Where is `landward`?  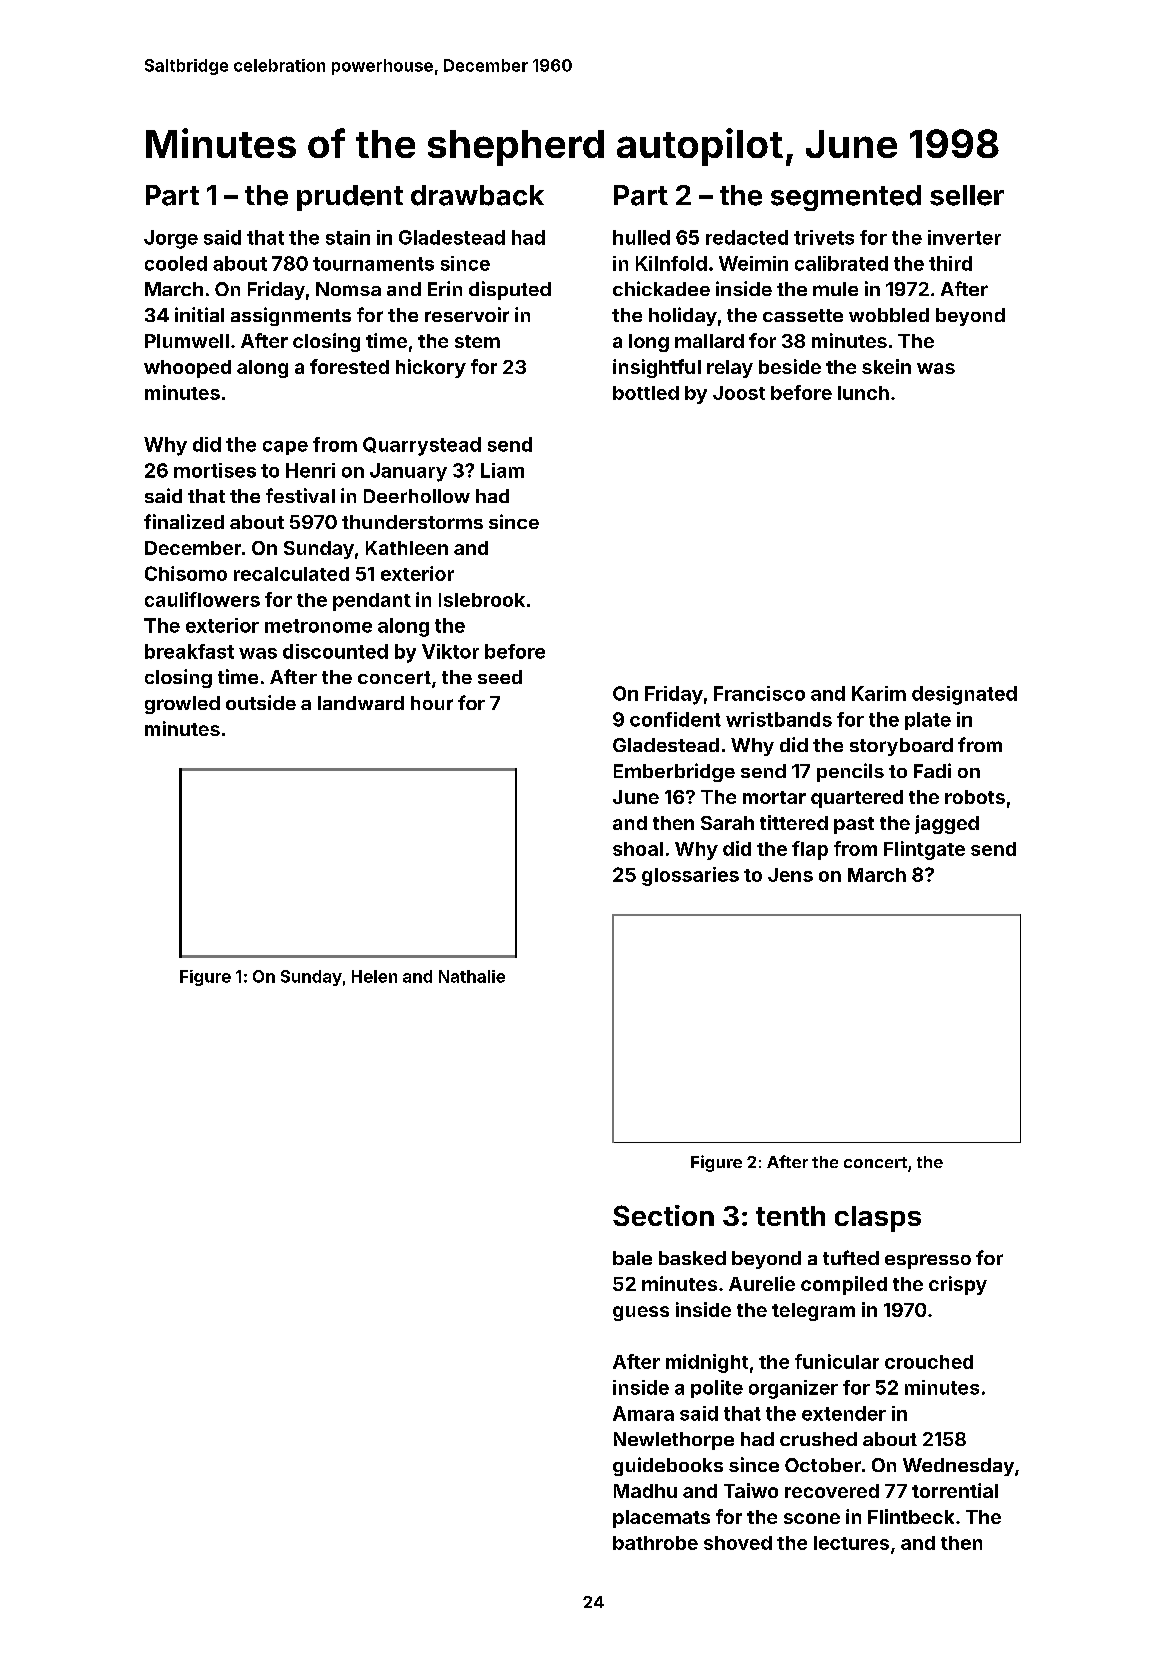 landward is located at coordinates (361, 703).
